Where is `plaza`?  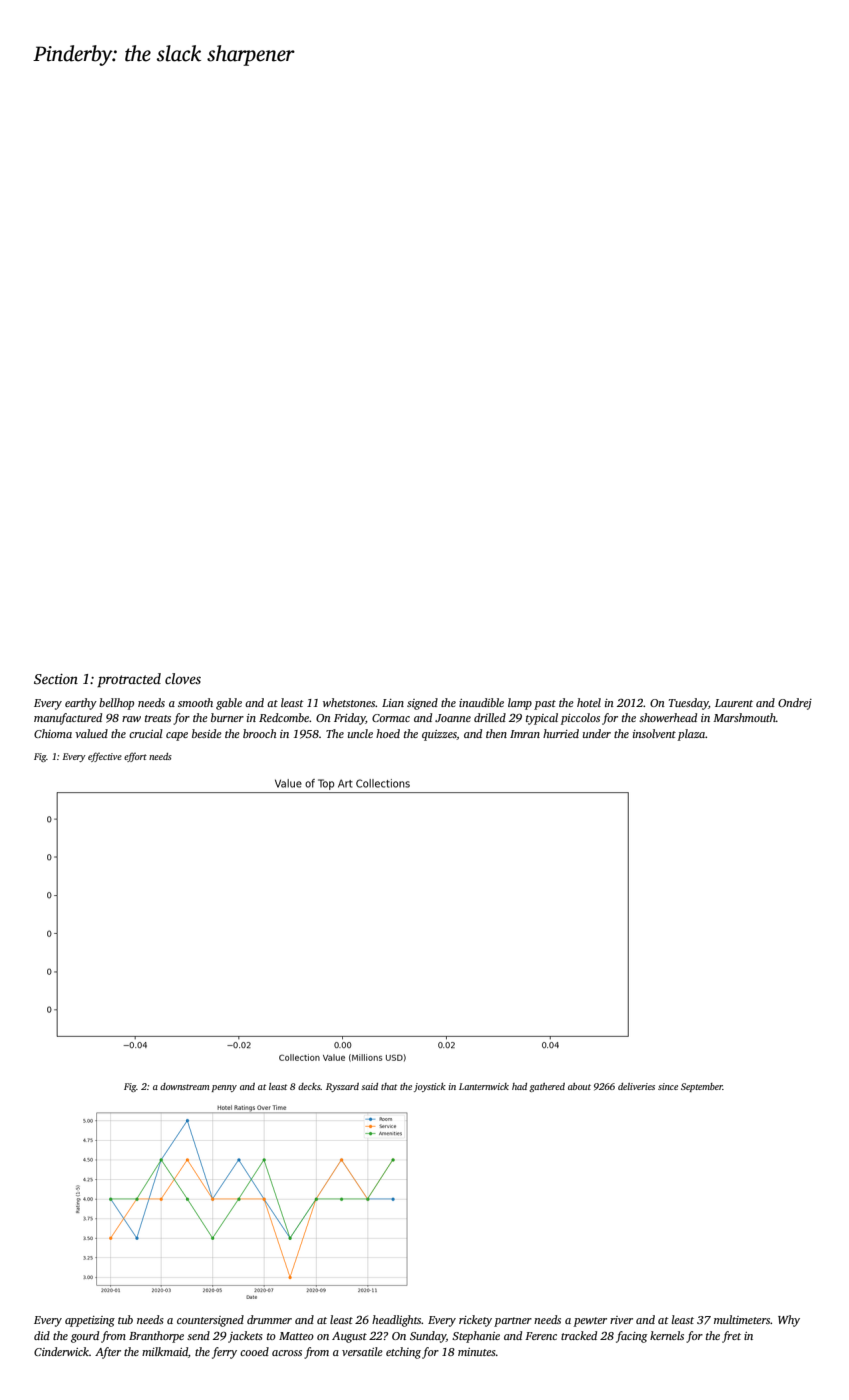 plaza is located at coordinates (691, 735).
